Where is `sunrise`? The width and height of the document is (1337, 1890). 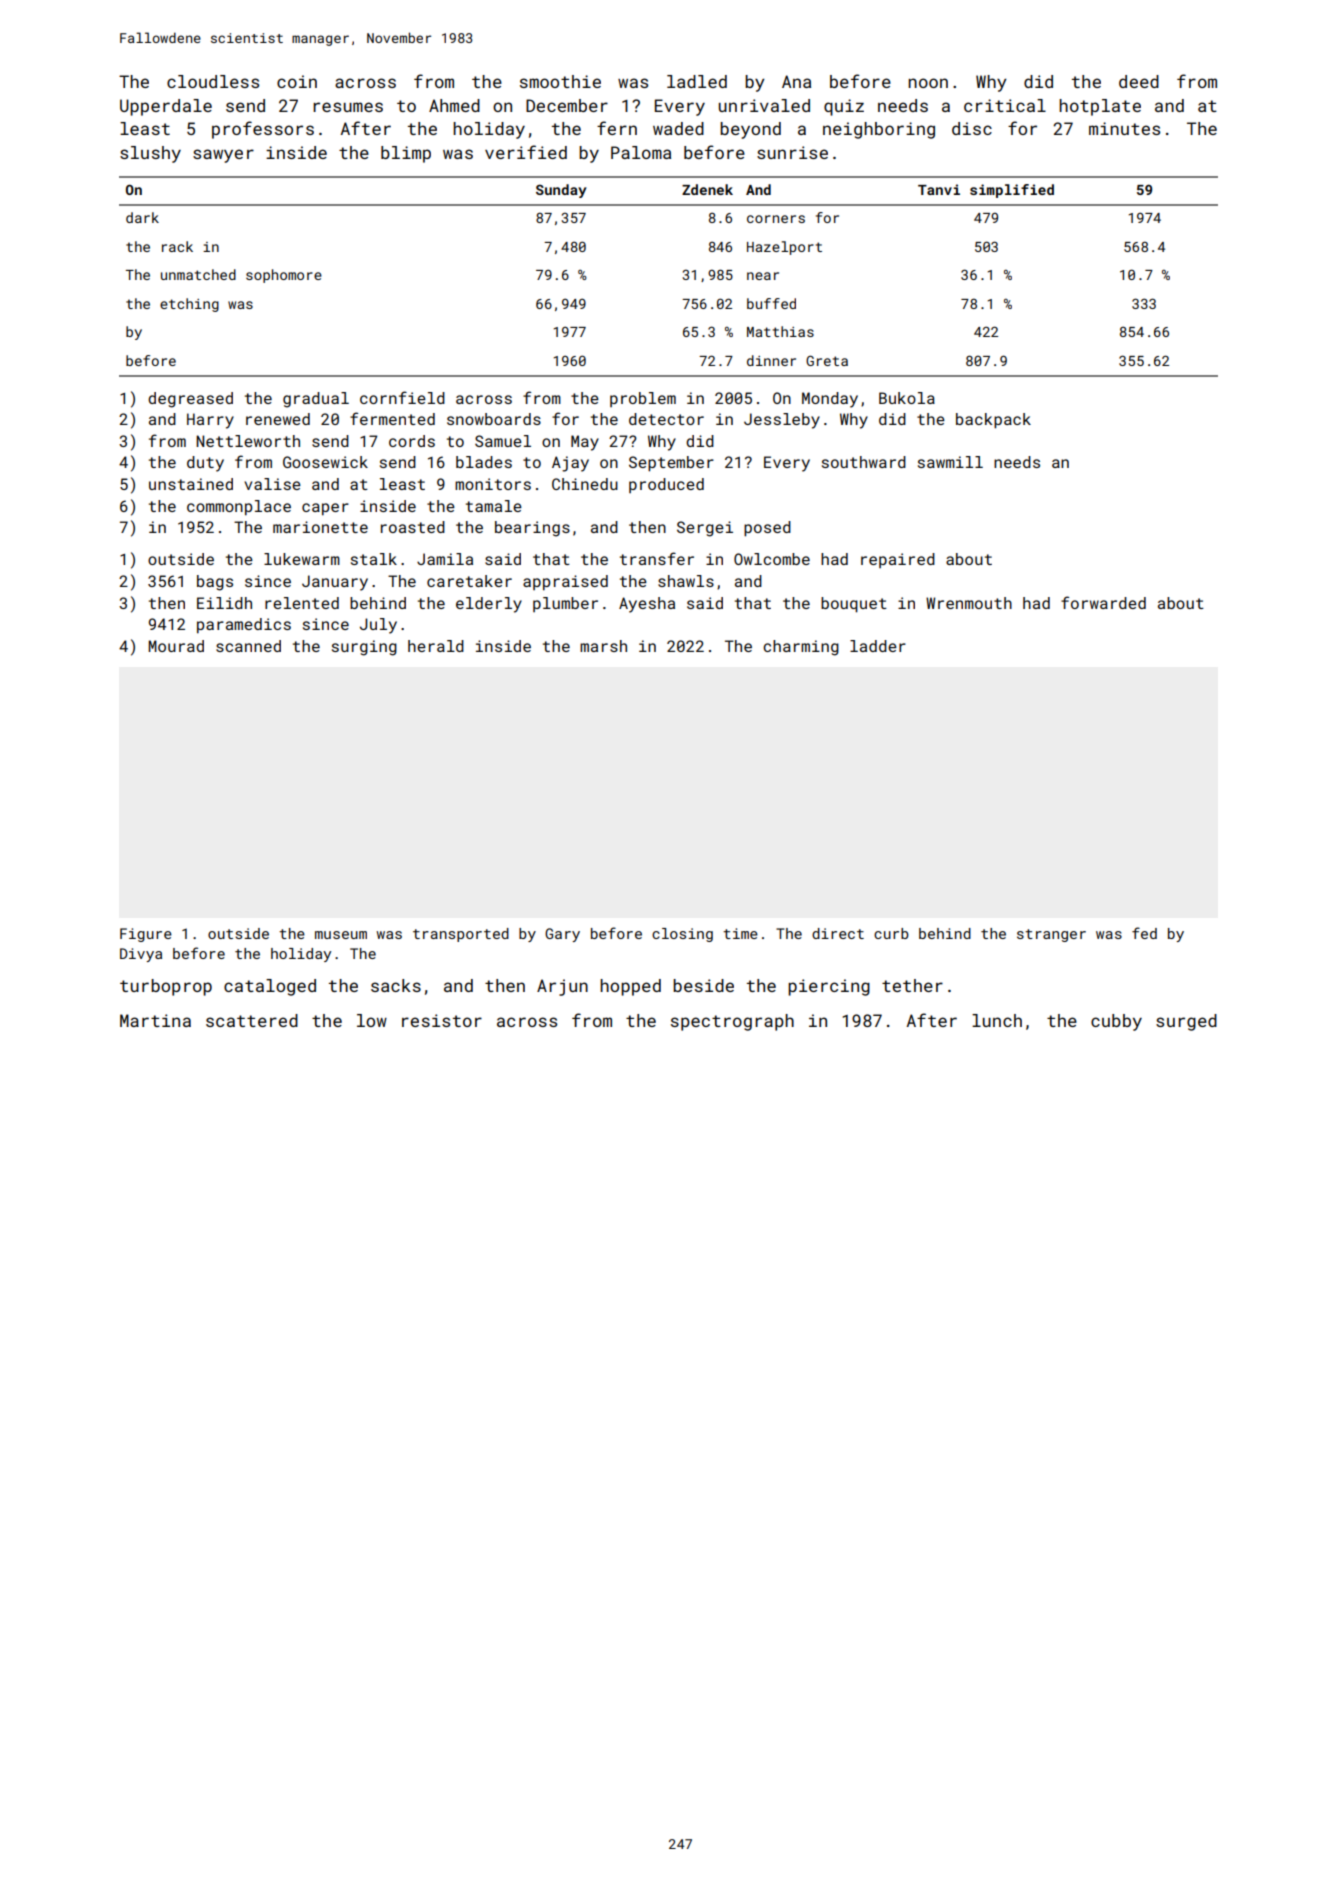
sunrise is located at coordinates (792, 152).
